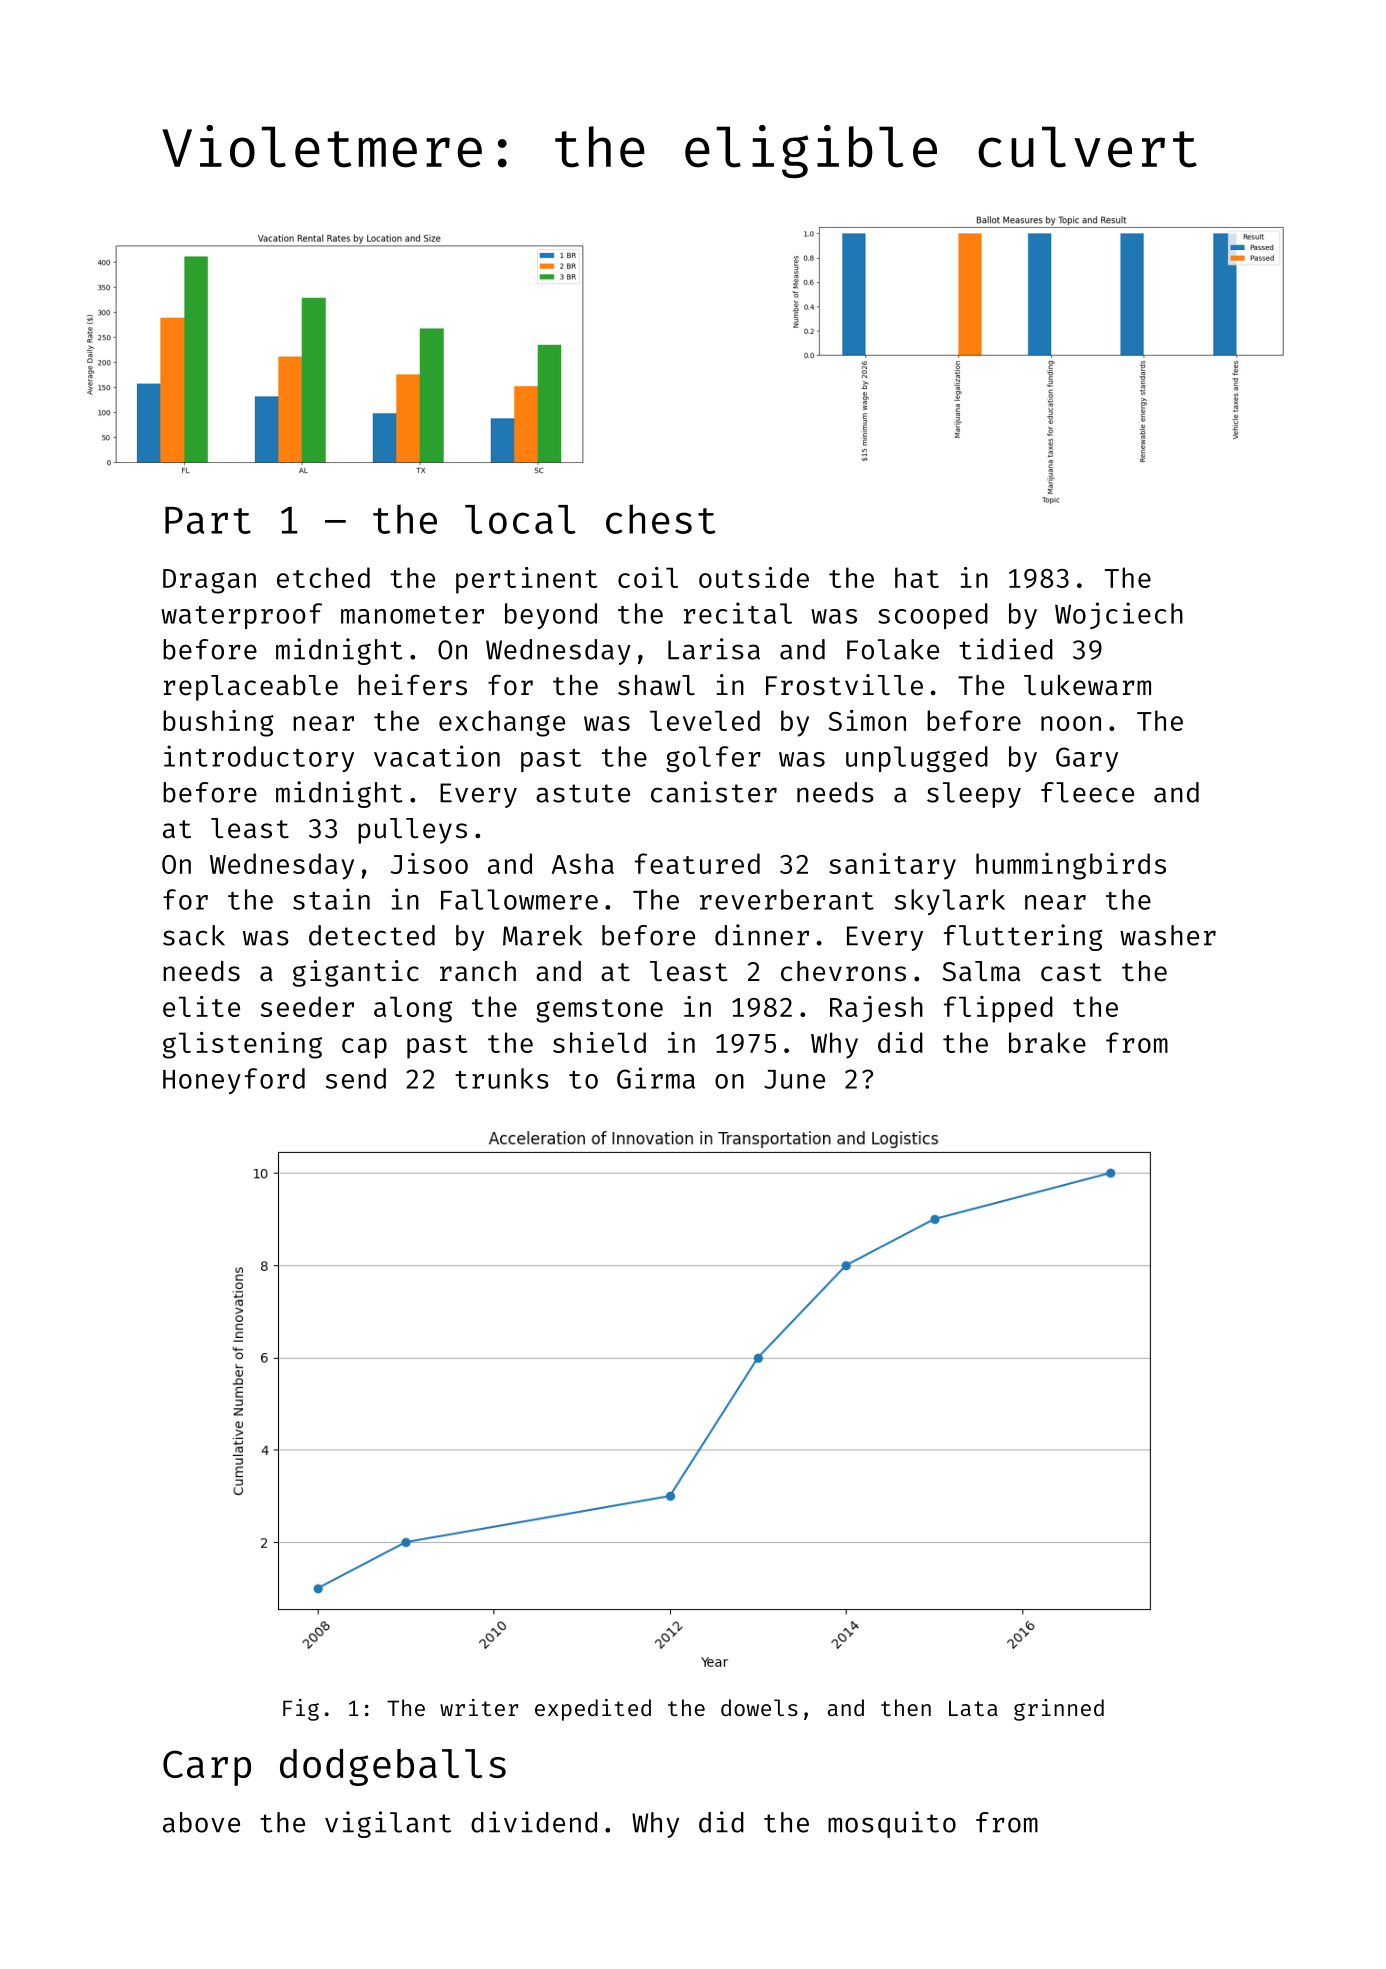  What do you see at coordinates (520, 519) in the screenshot?
I see `local` at bounding box center [520, 519].
